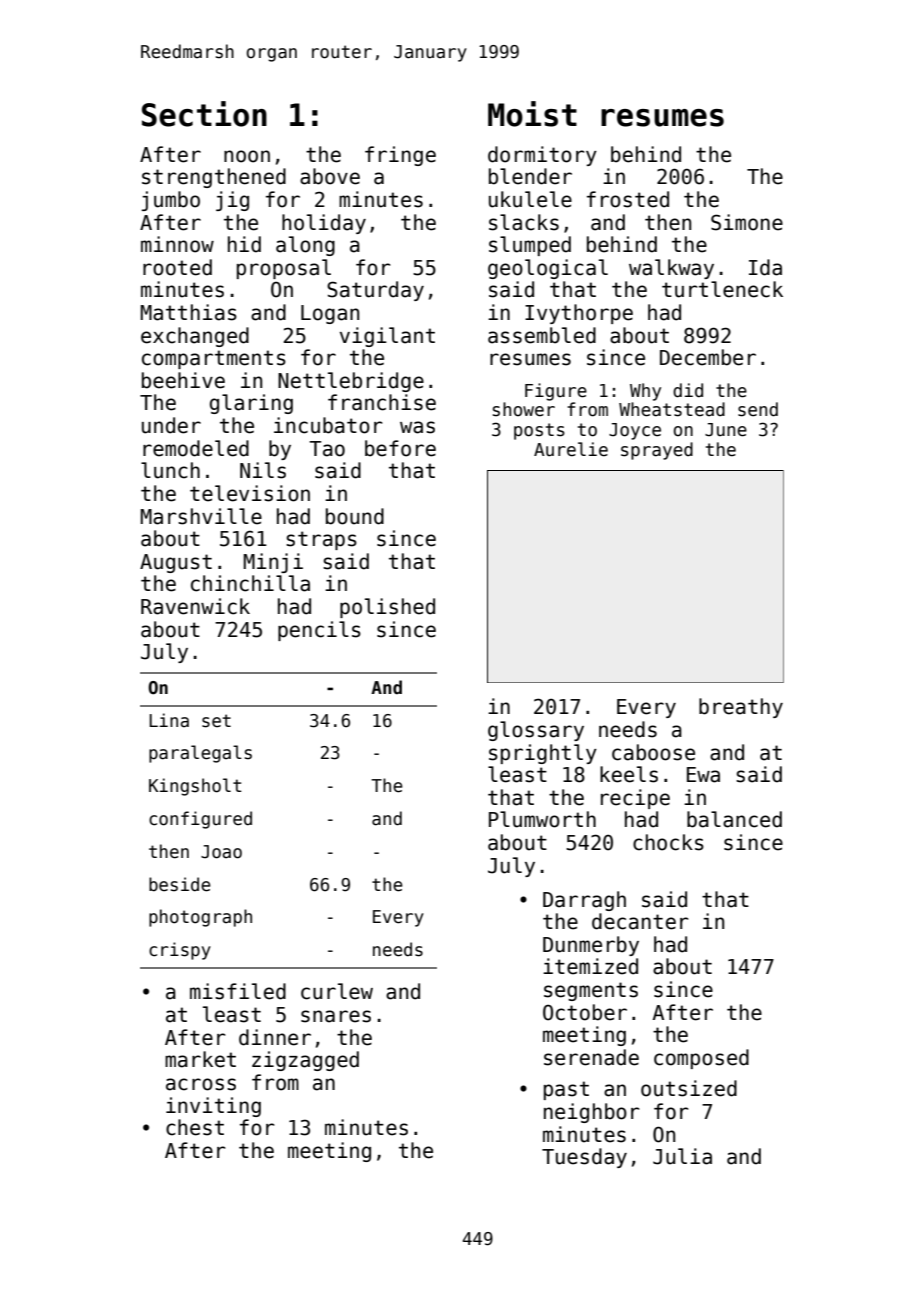 The image size is (924, 1311). I want to click on polished, so click(387, 608).
